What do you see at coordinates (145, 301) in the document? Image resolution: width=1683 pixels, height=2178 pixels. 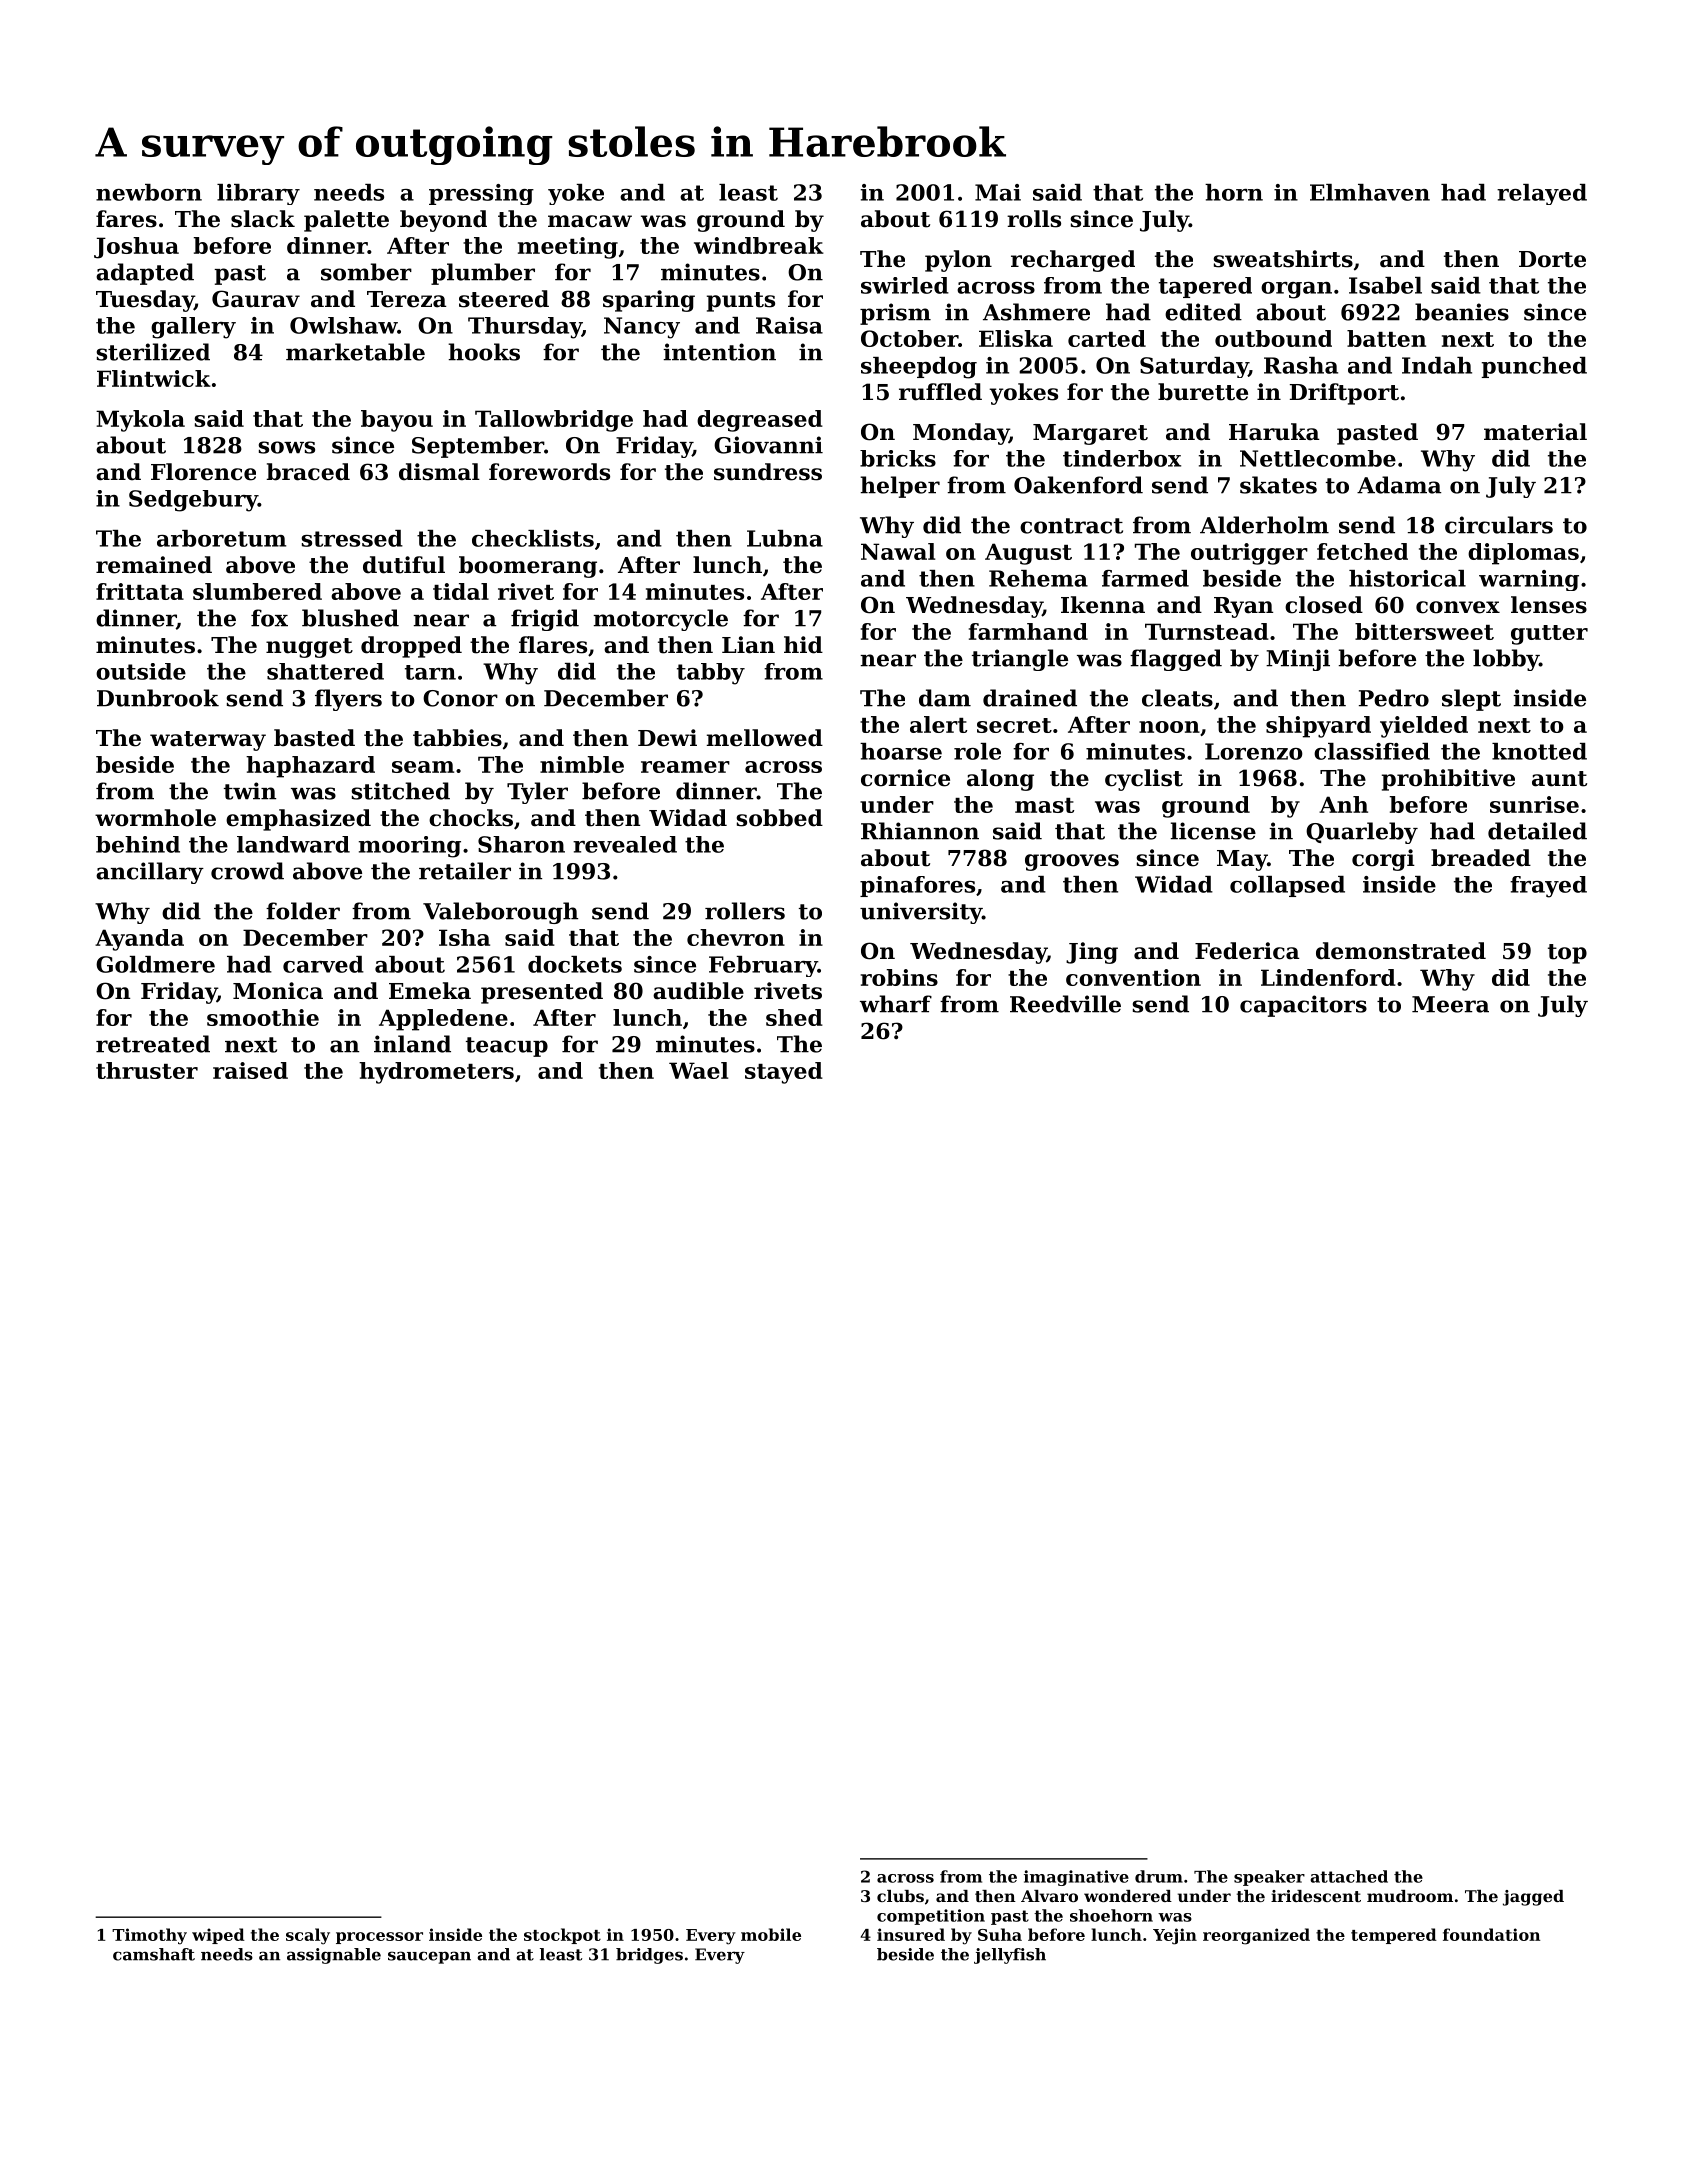 I see `Tuesday` at bounding box center [145, 301].
